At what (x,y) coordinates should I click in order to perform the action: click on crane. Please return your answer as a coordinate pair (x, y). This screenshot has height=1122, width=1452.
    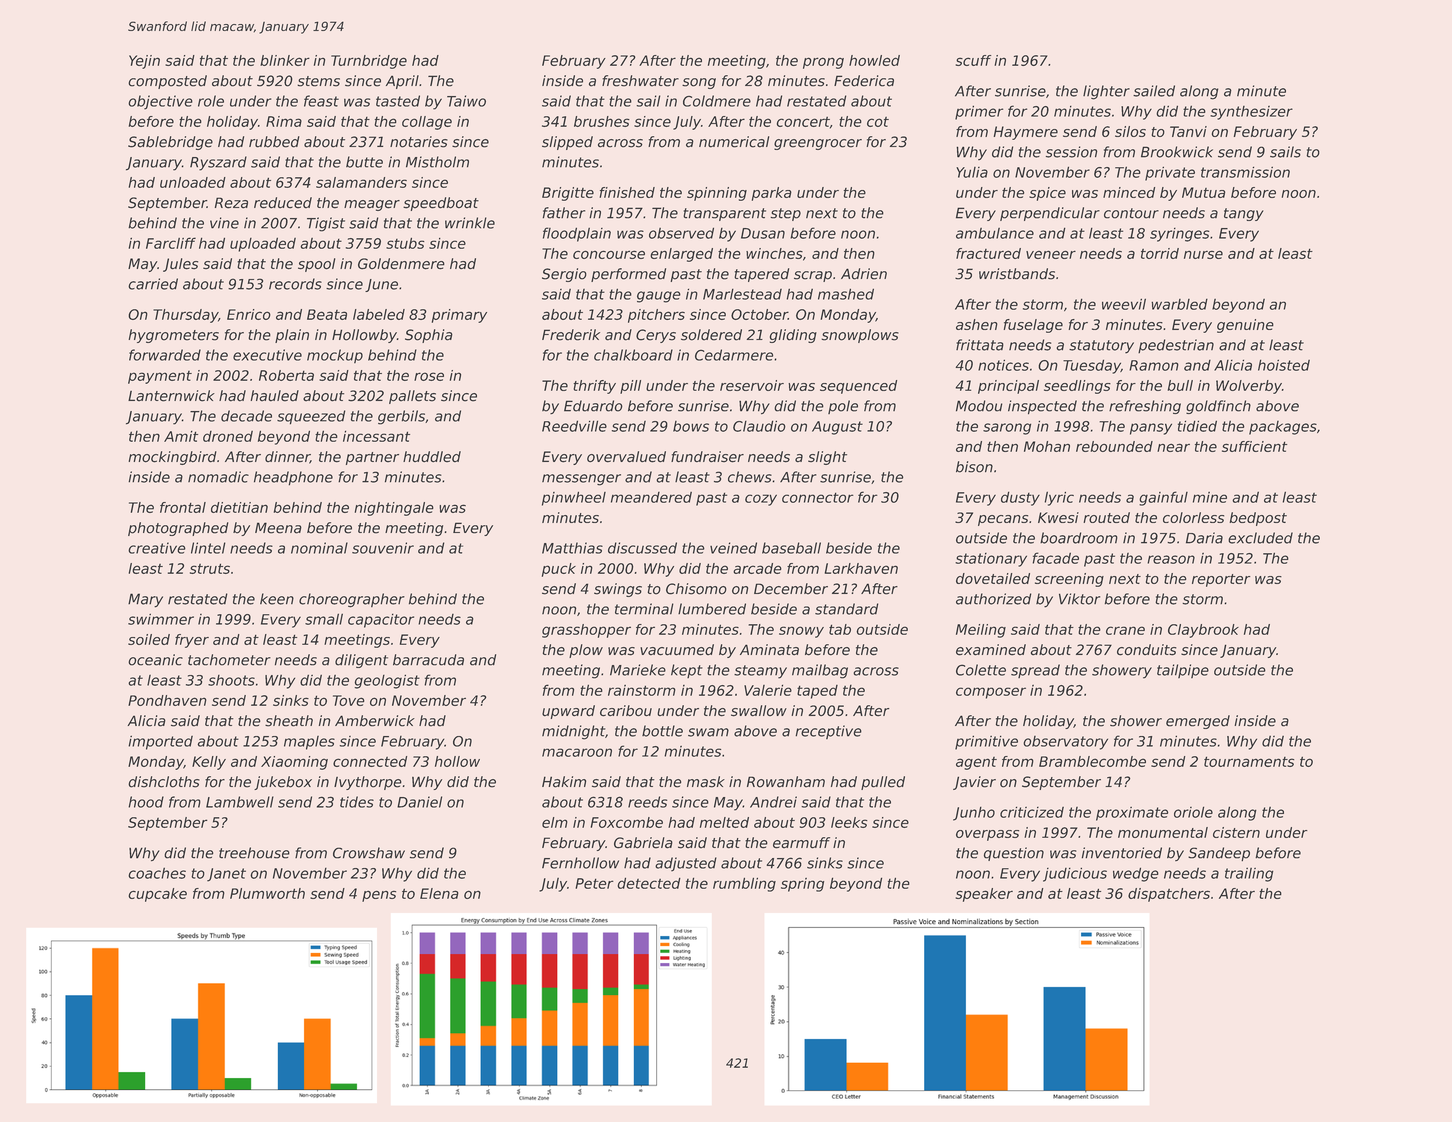
    Looking at the image, I should click on (1125, 630).
